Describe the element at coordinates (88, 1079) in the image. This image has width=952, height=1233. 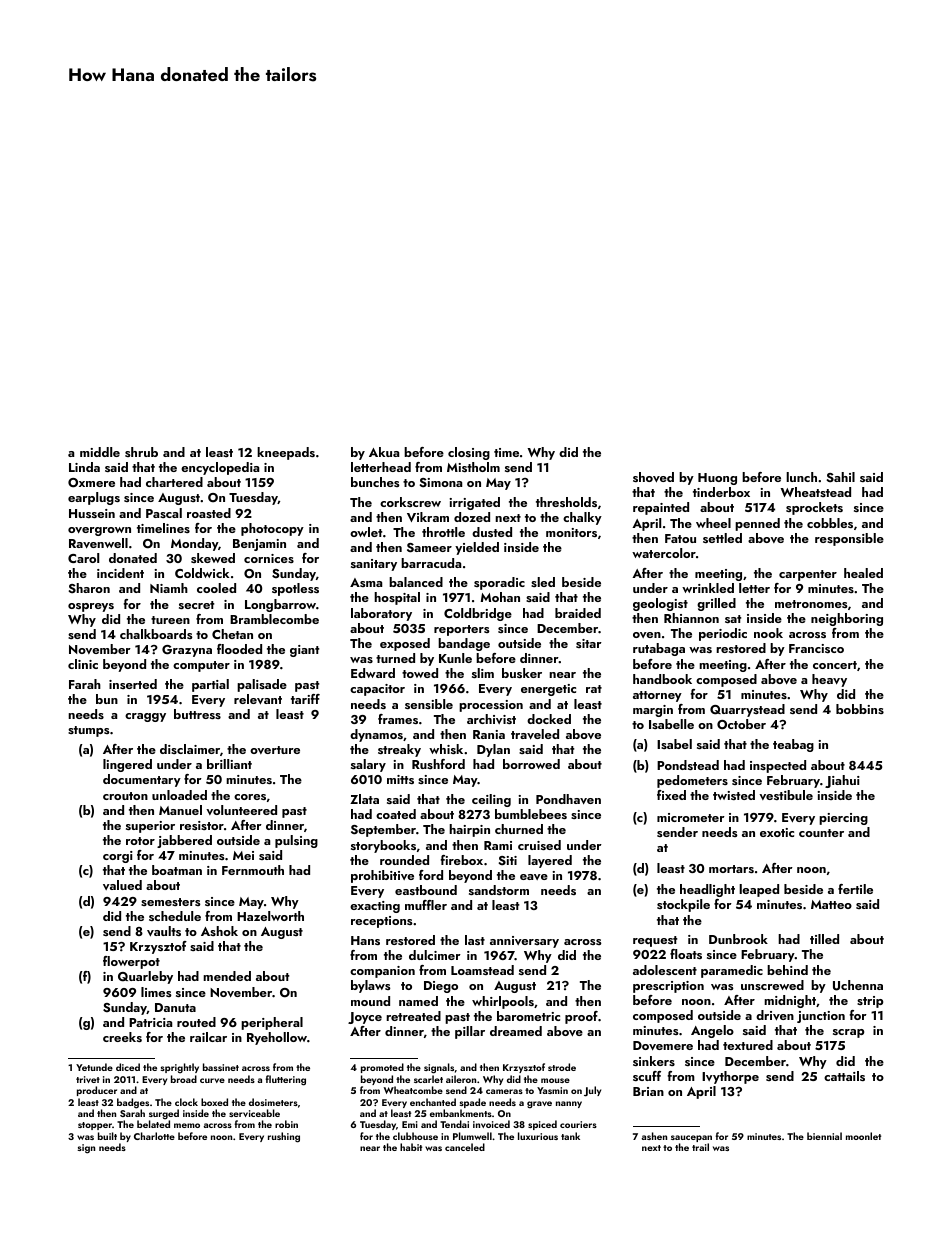
I see `trivet` at that location.
